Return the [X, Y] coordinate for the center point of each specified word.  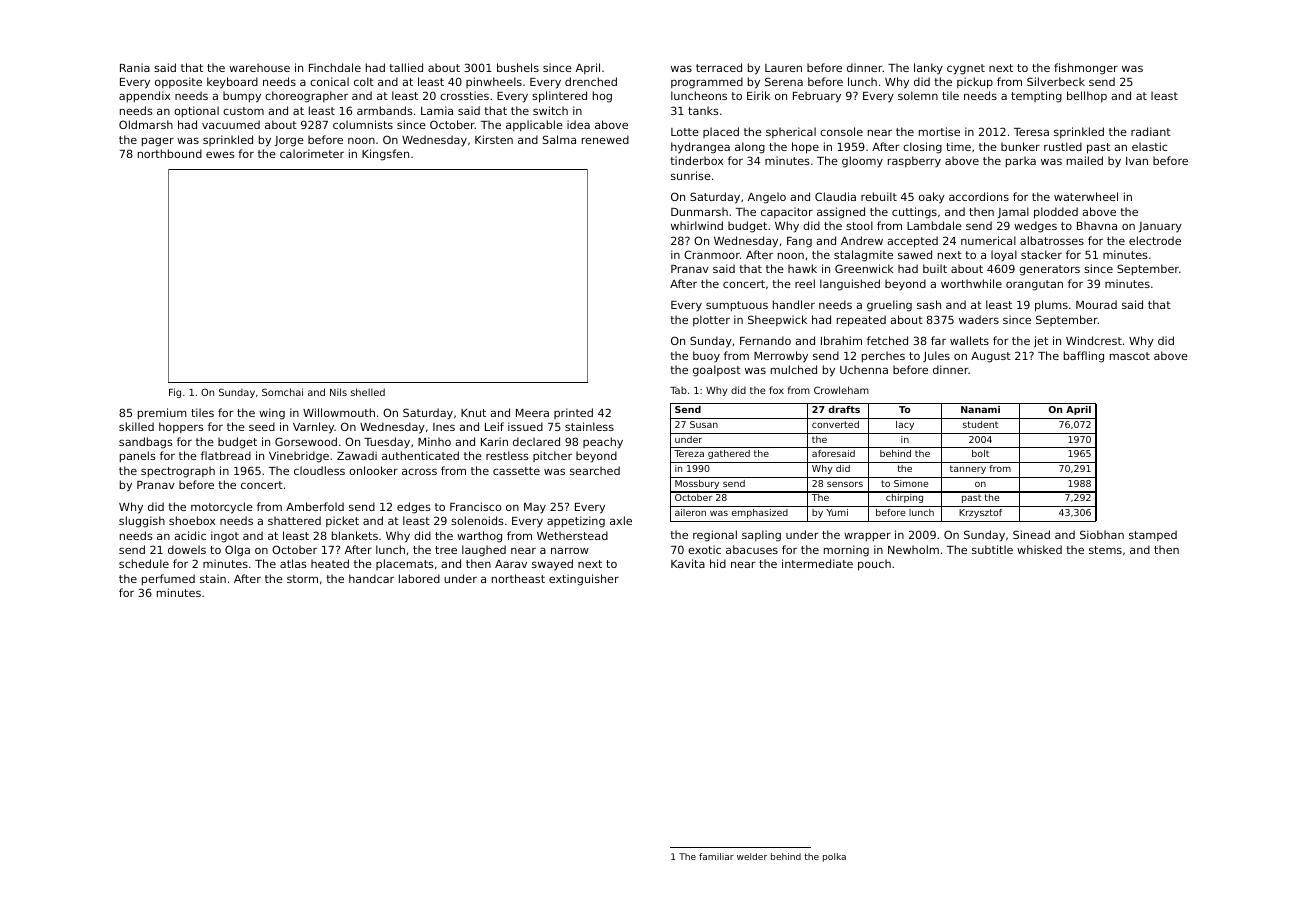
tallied [406, 67]
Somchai [282, 392]
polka [834, 857]
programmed [707, 83]
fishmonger [1086, 69]
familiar [716, 856]
